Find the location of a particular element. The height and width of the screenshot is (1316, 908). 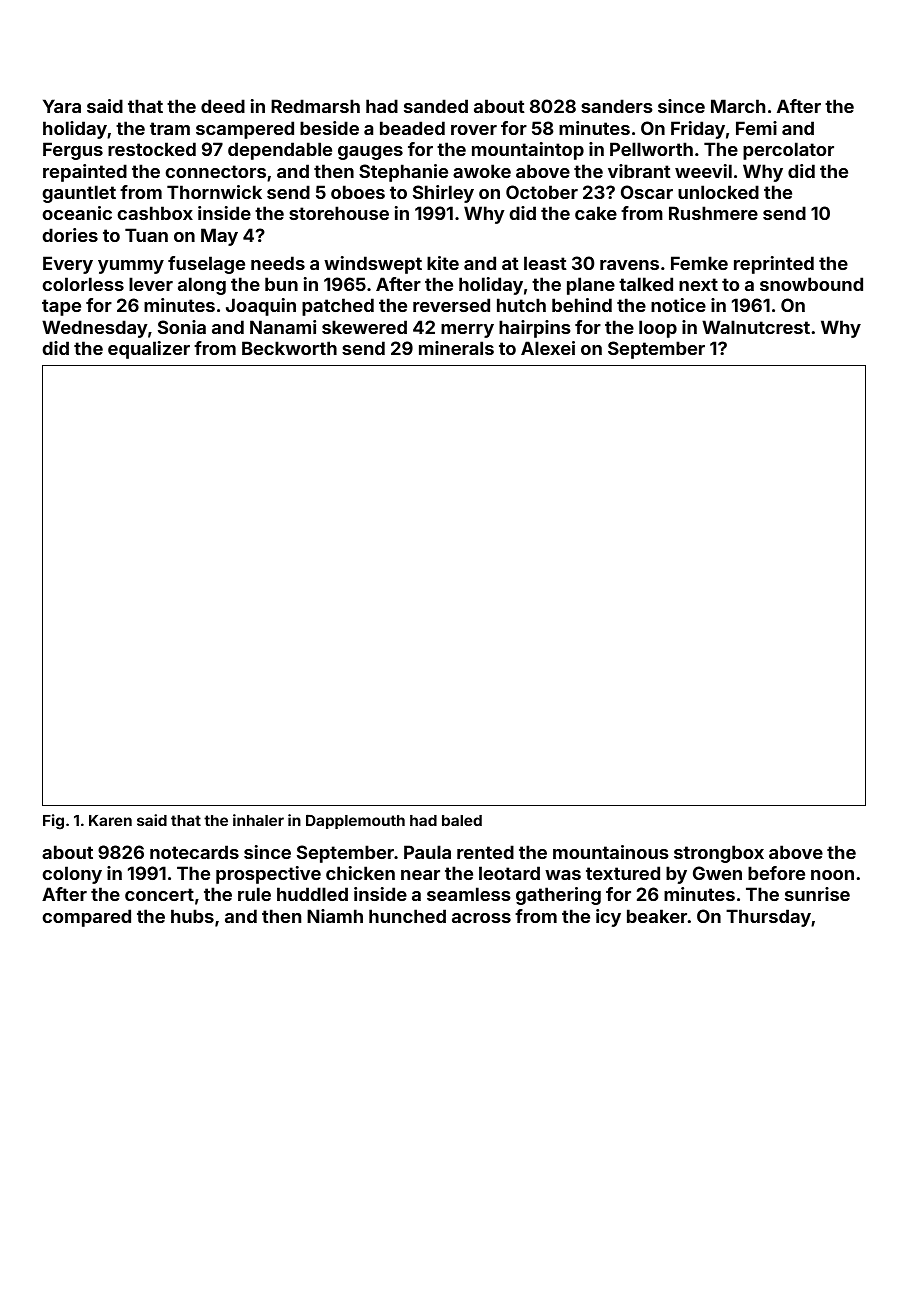

across is located at coordinates (481, 918).
